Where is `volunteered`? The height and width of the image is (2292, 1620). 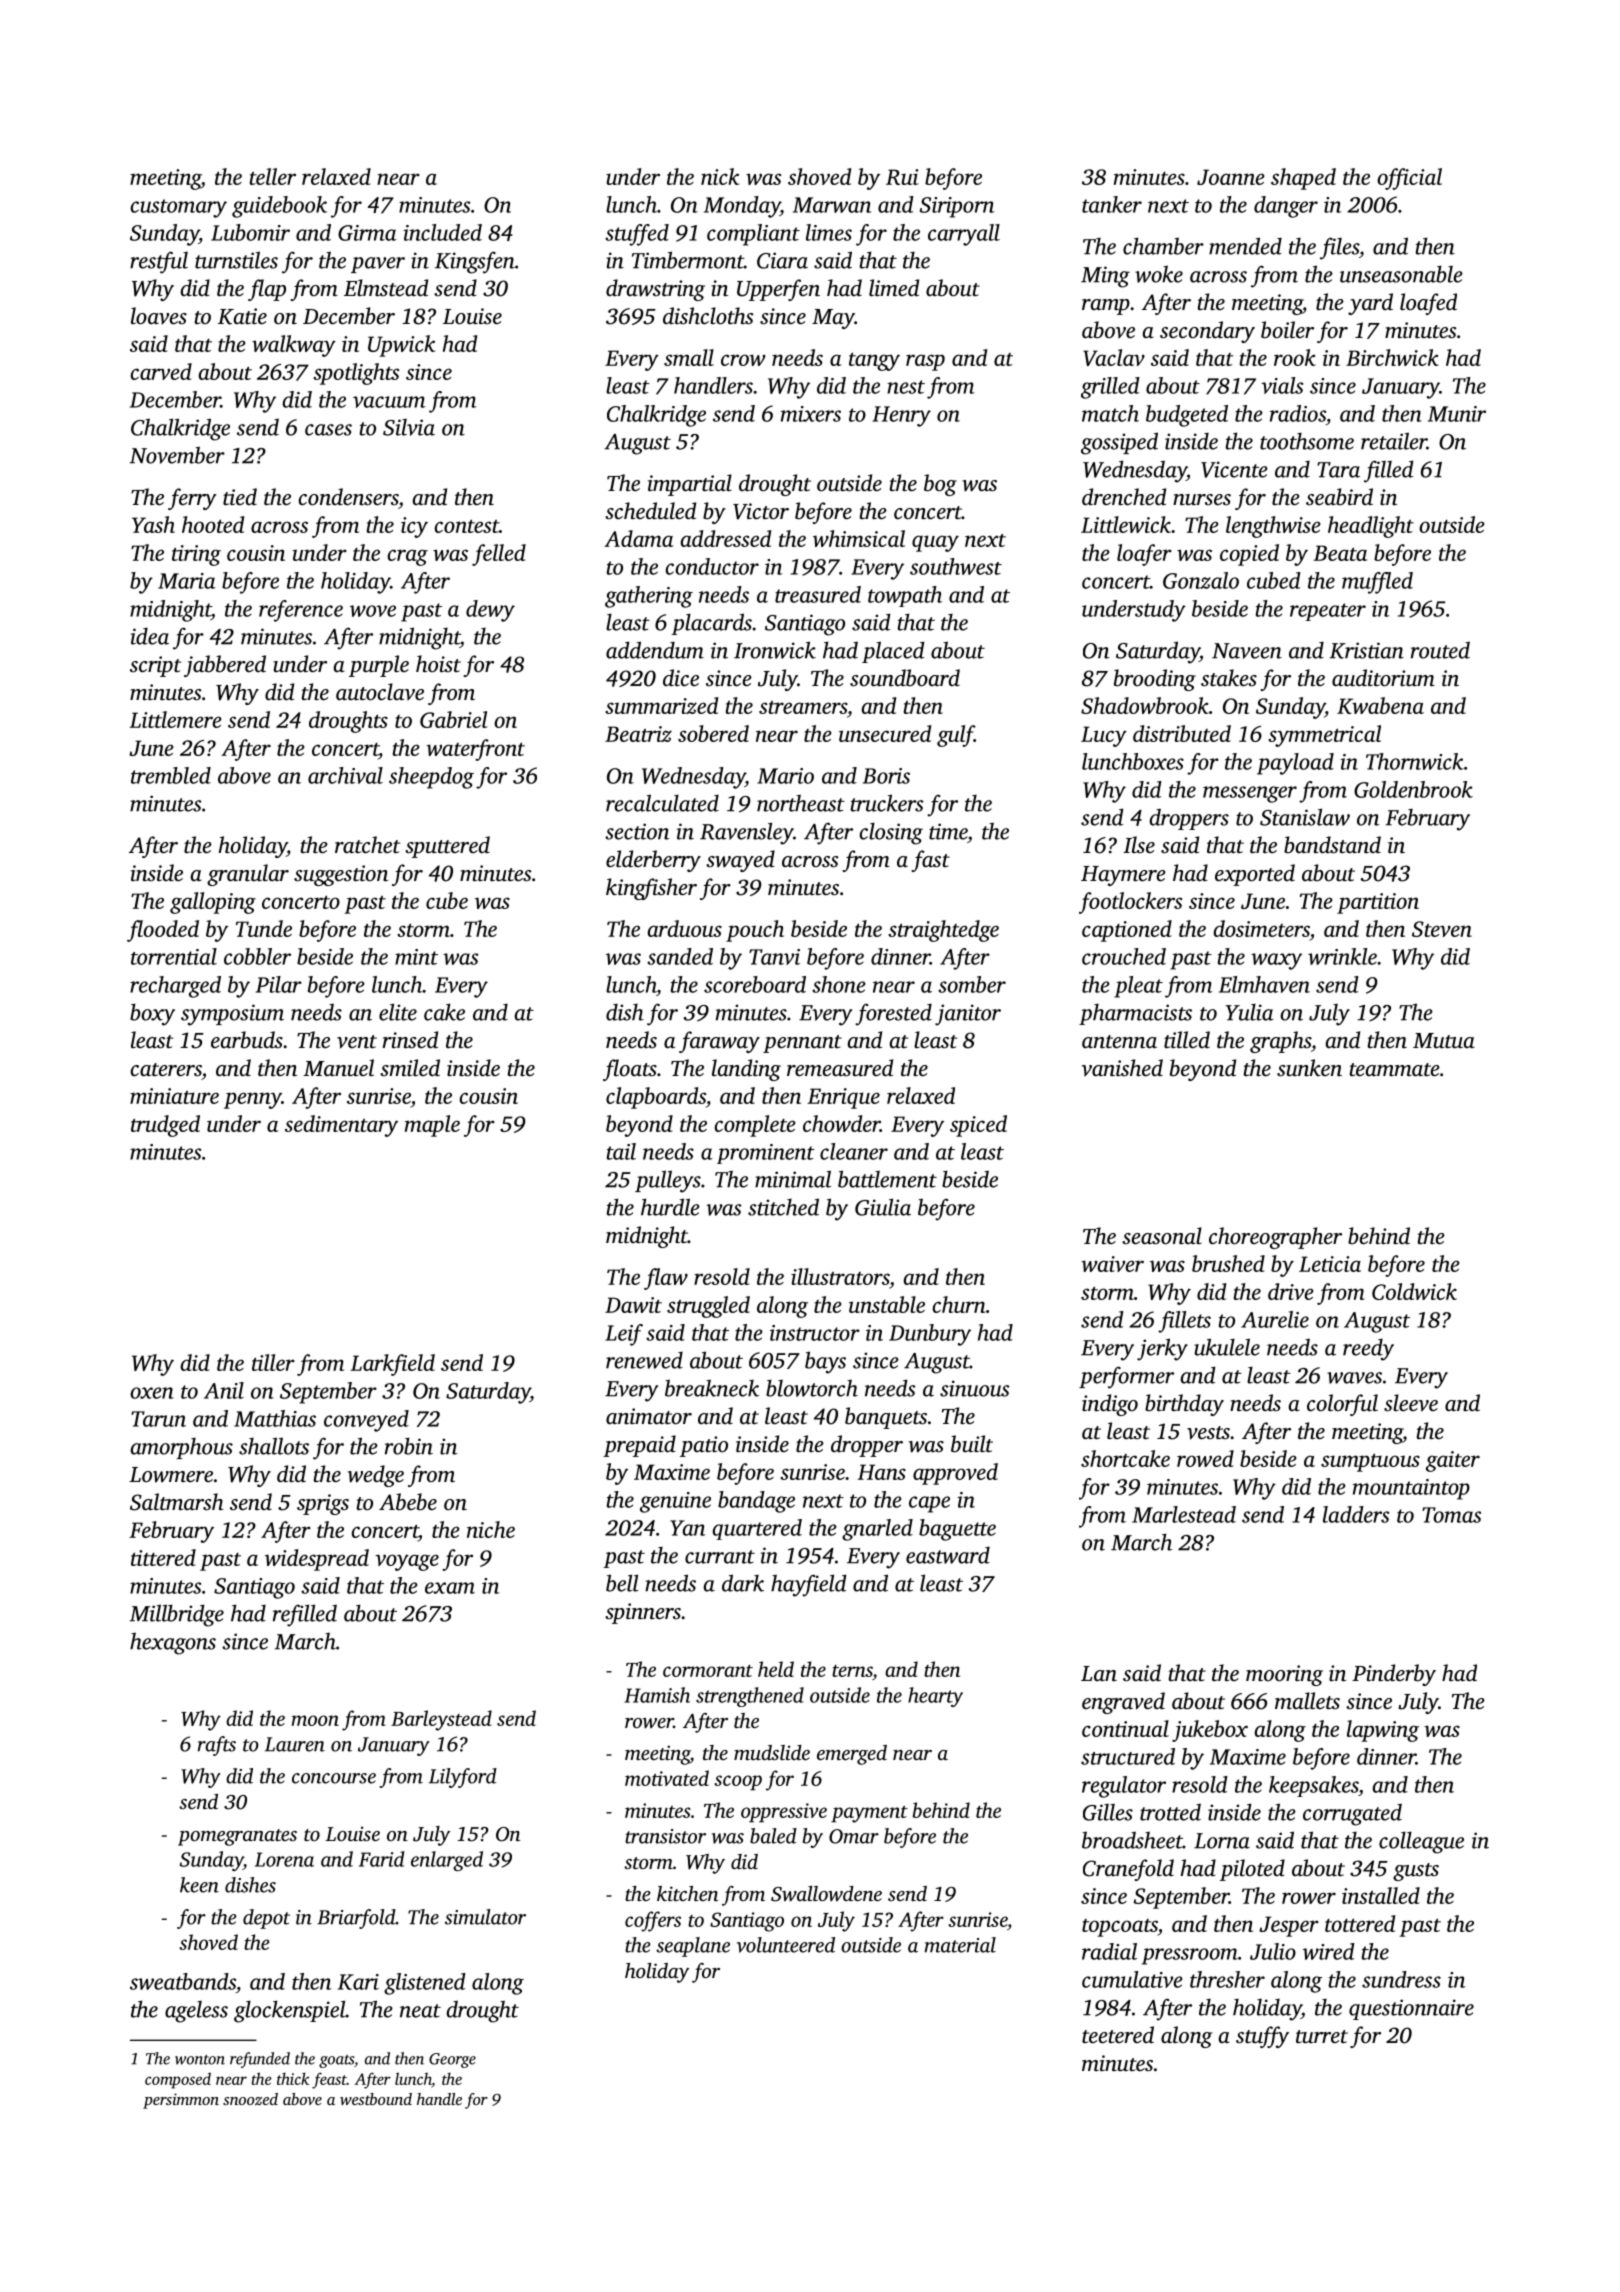
volunteered is located at coordinates (786, 1945).
